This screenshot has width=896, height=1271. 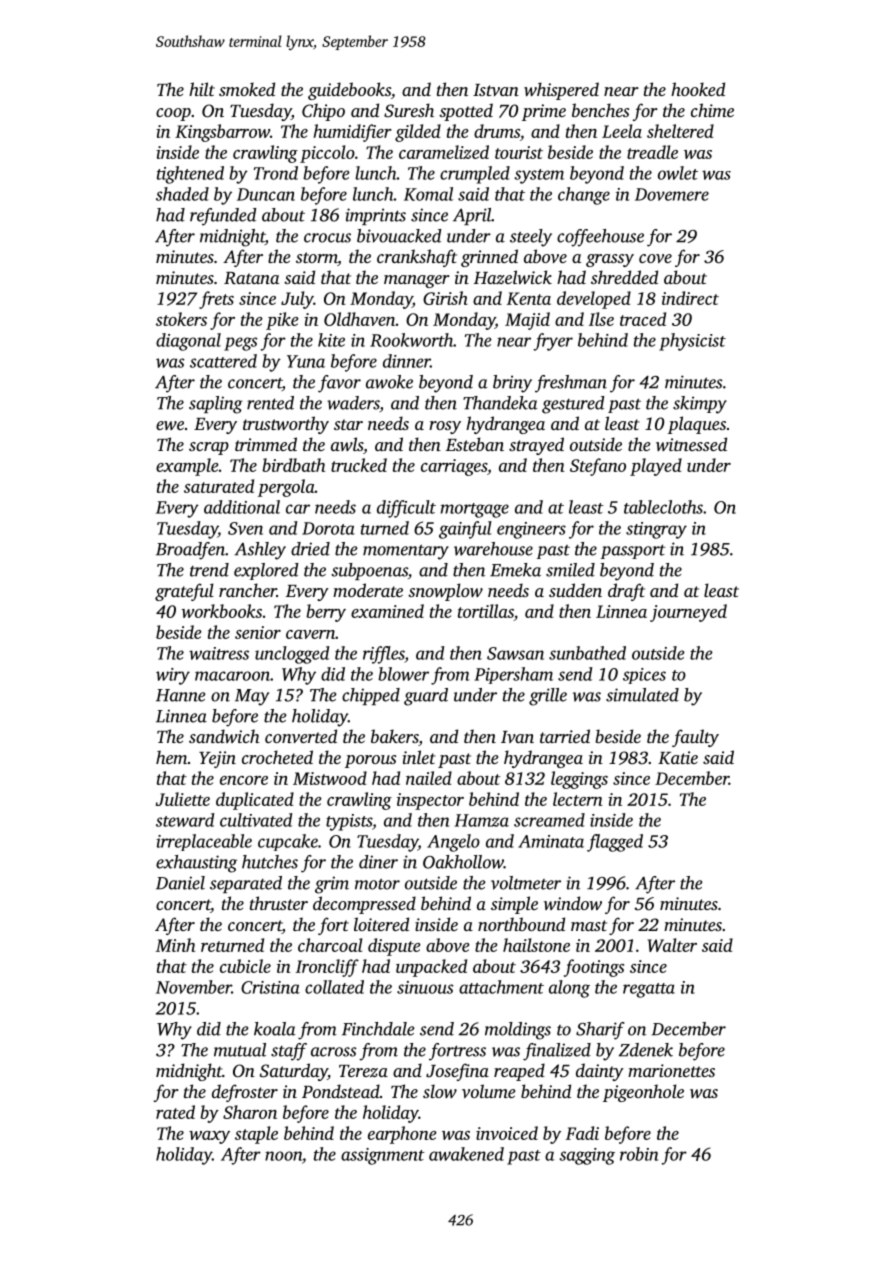 I want to click on humidifier, so click(x=352, y=133).
